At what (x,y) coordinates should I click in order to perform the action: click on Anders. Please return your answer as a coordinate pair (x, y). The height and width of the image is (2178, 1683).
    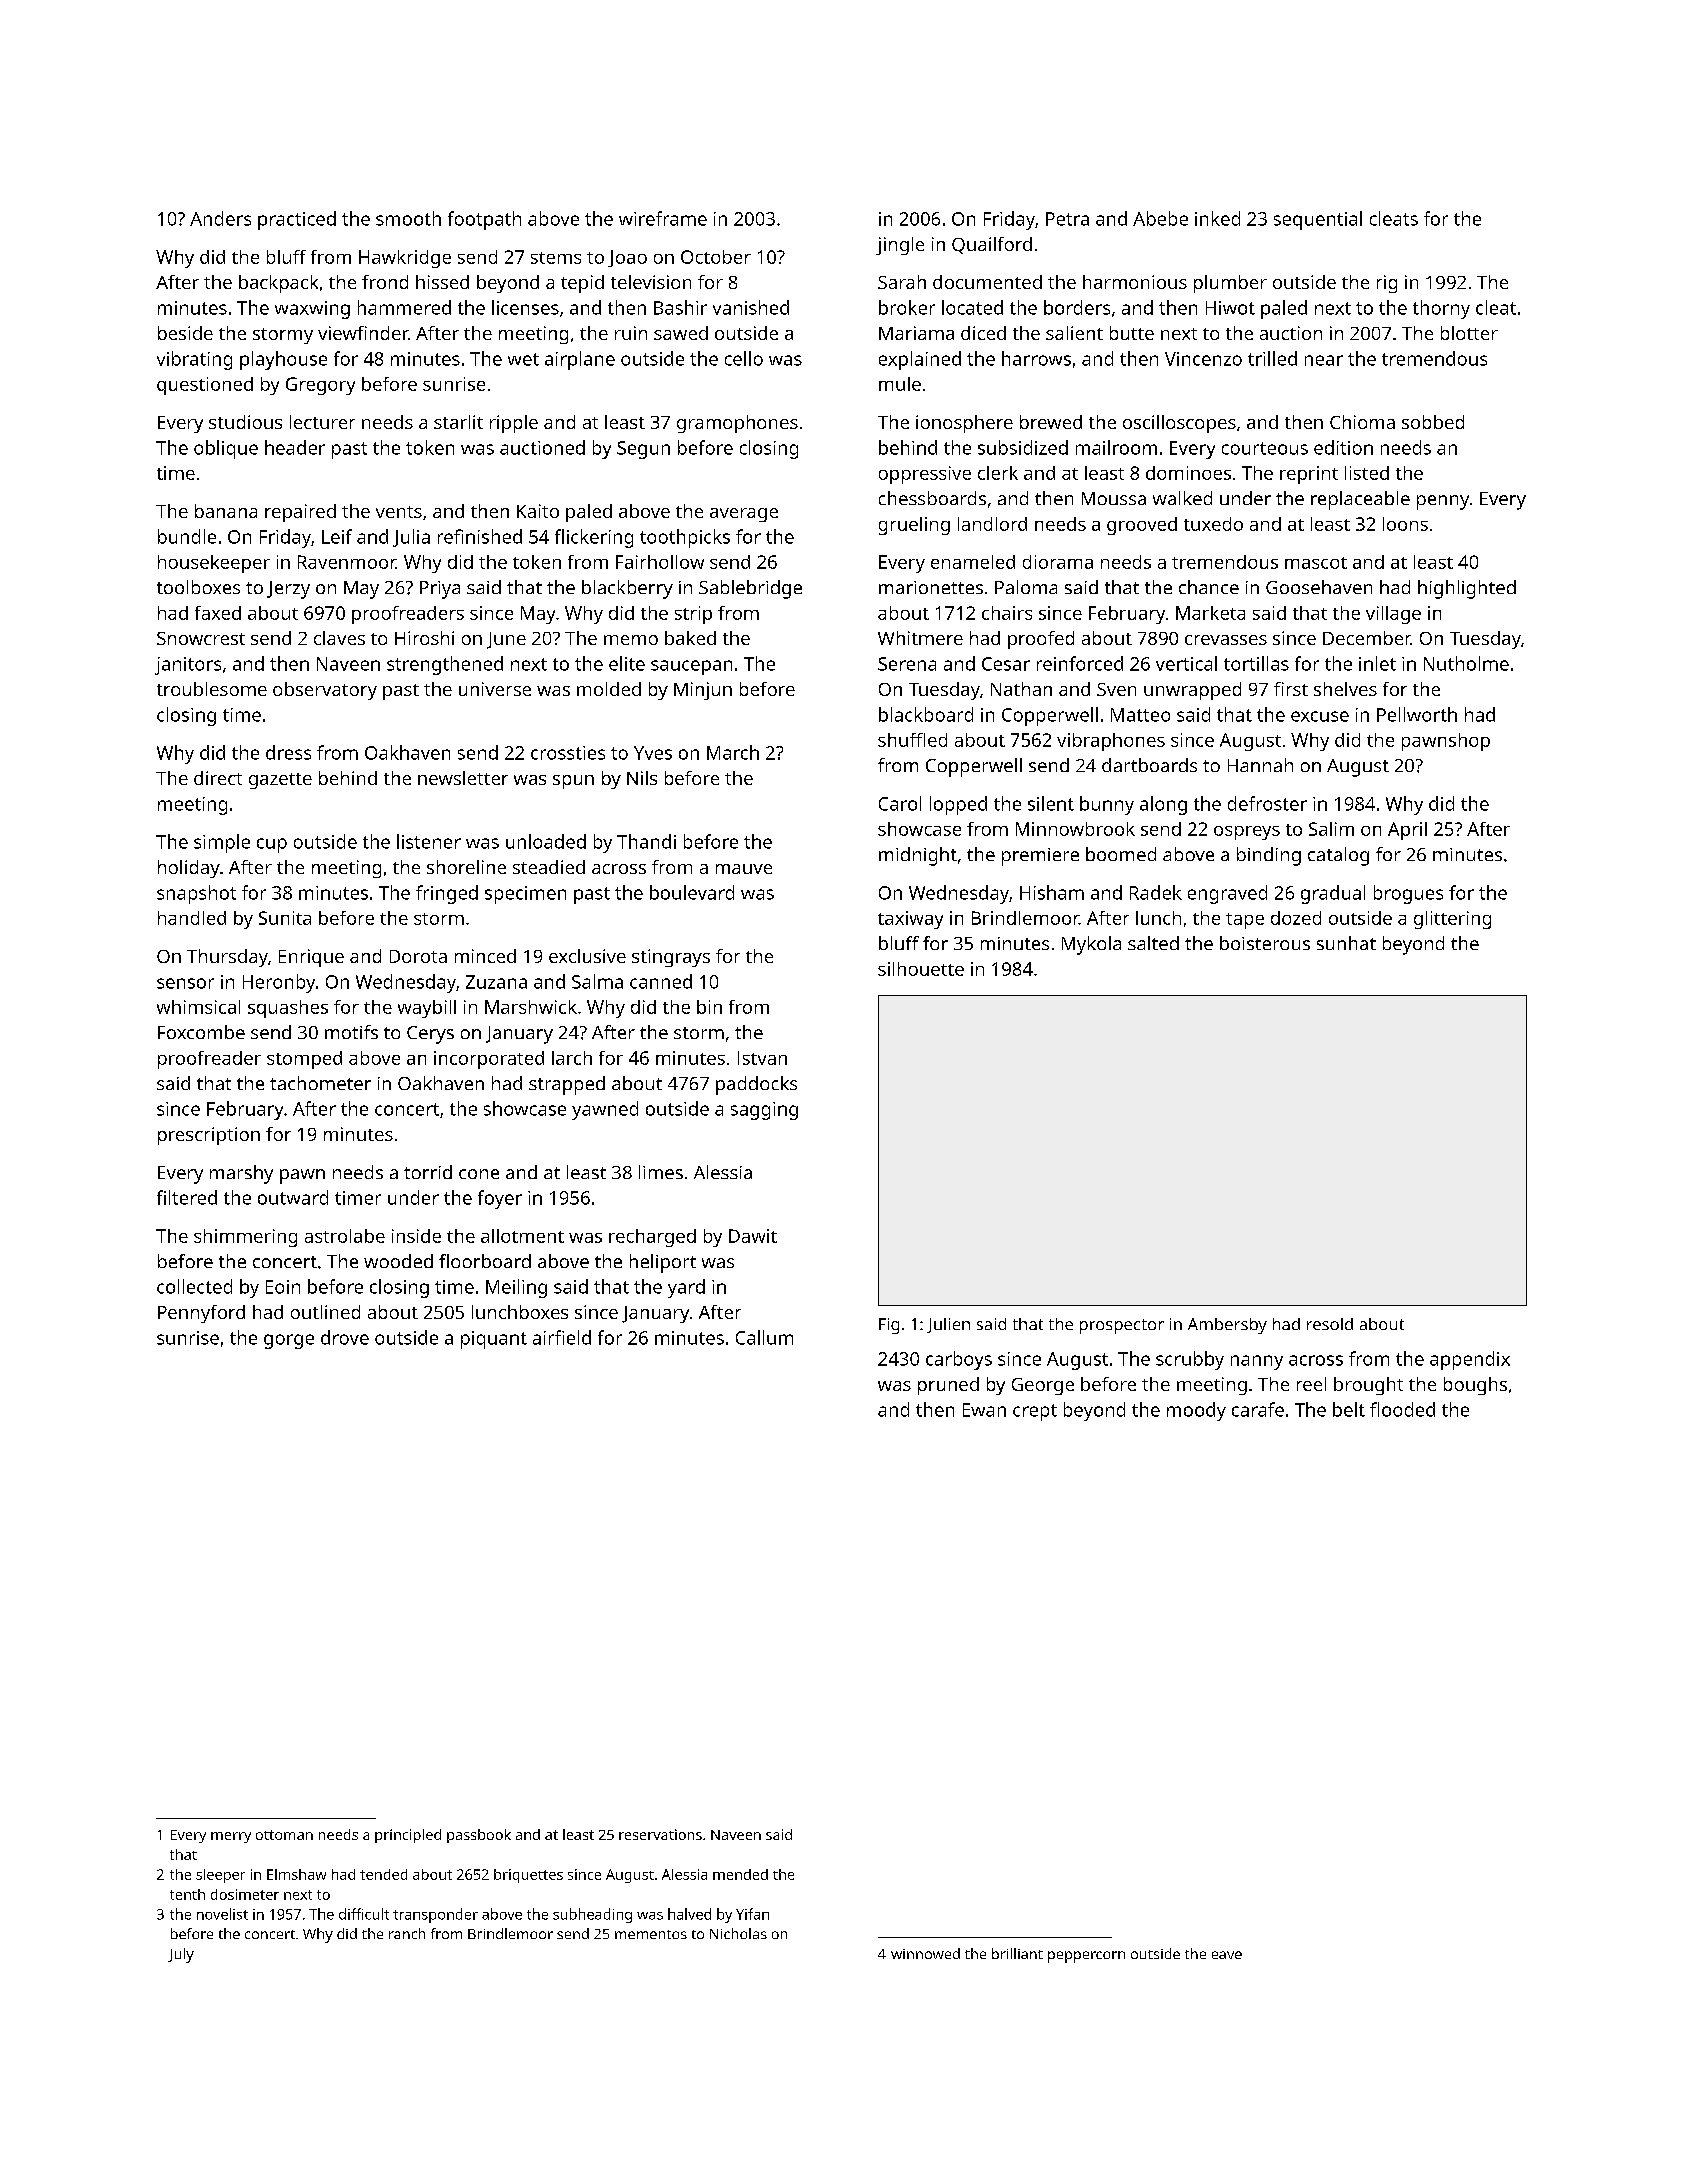
    Looking at the image, I should click on (220, 218).
